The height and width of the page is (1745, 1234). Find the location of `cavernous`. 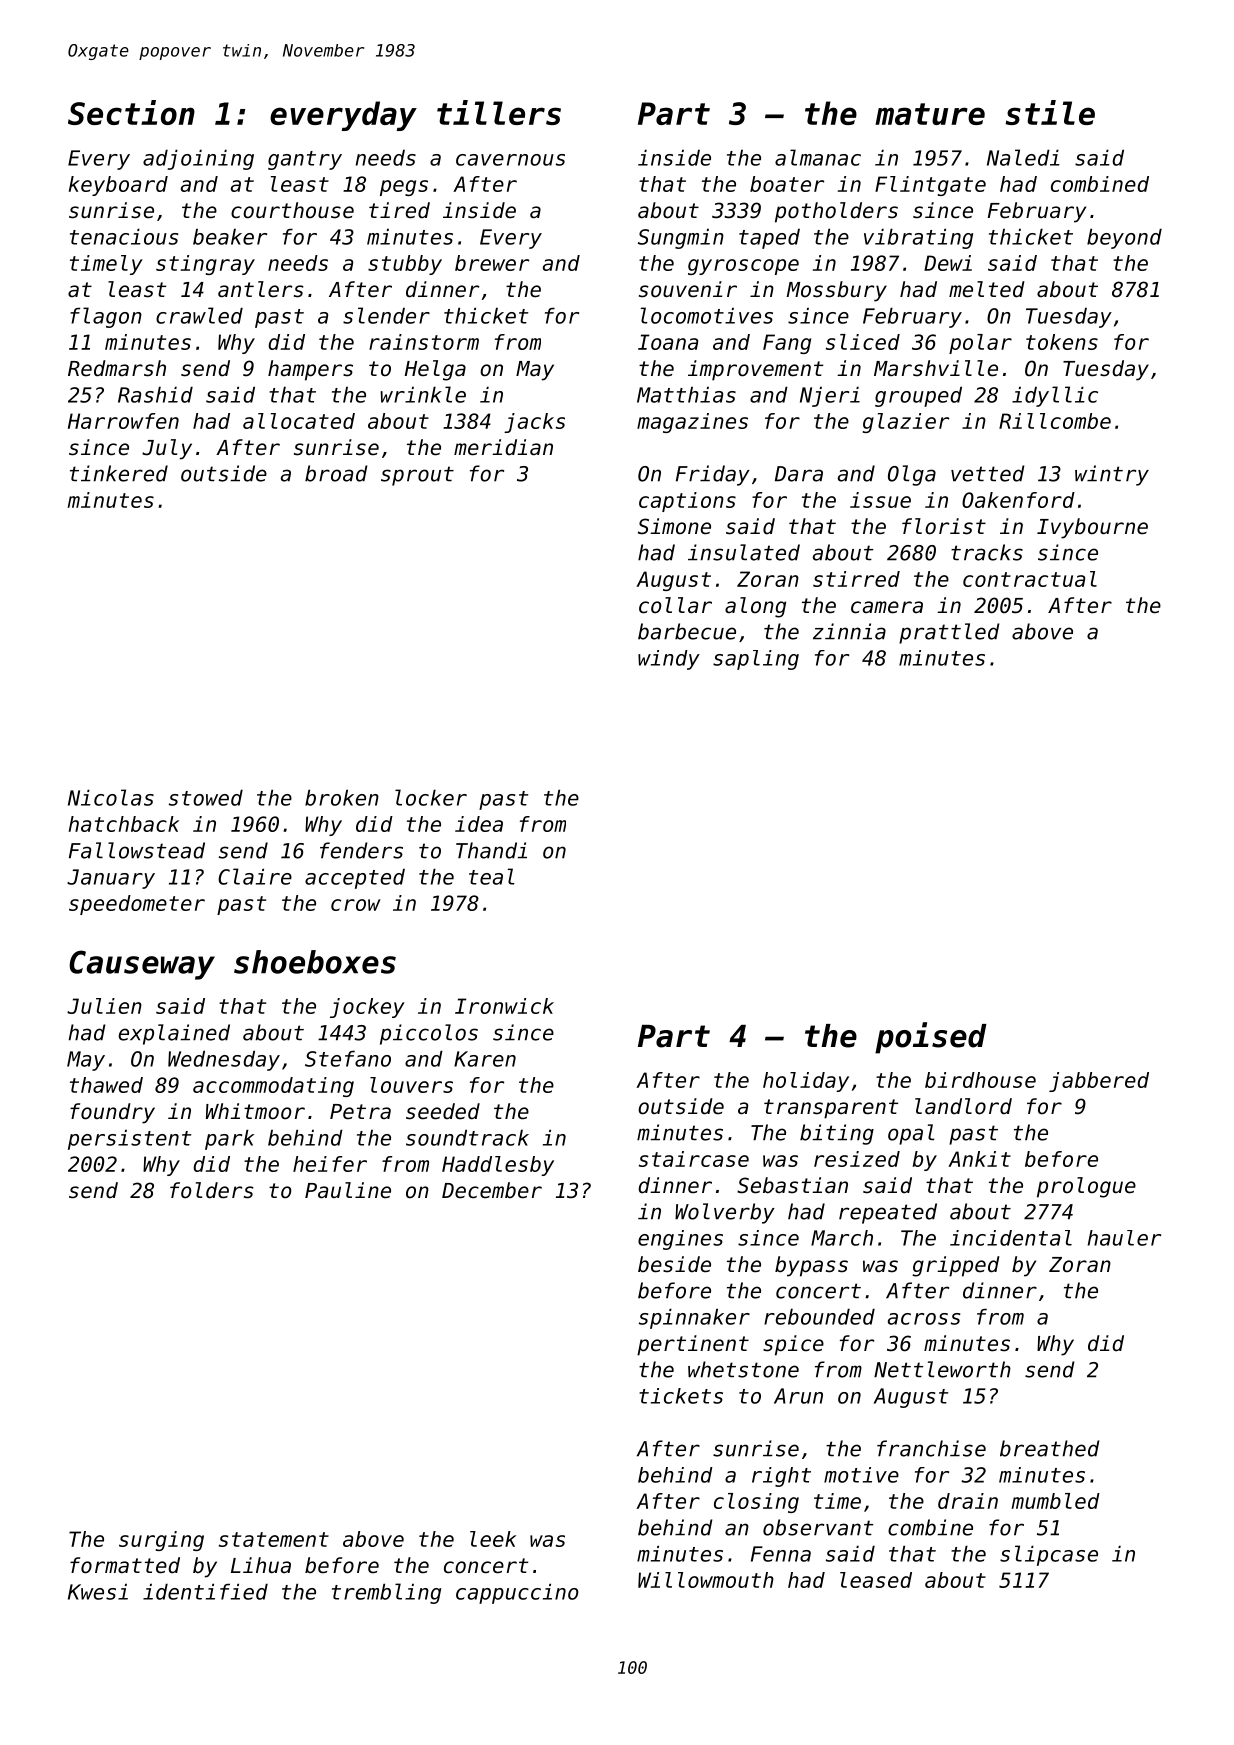

cavernous is located at coordinates (510, 160).
